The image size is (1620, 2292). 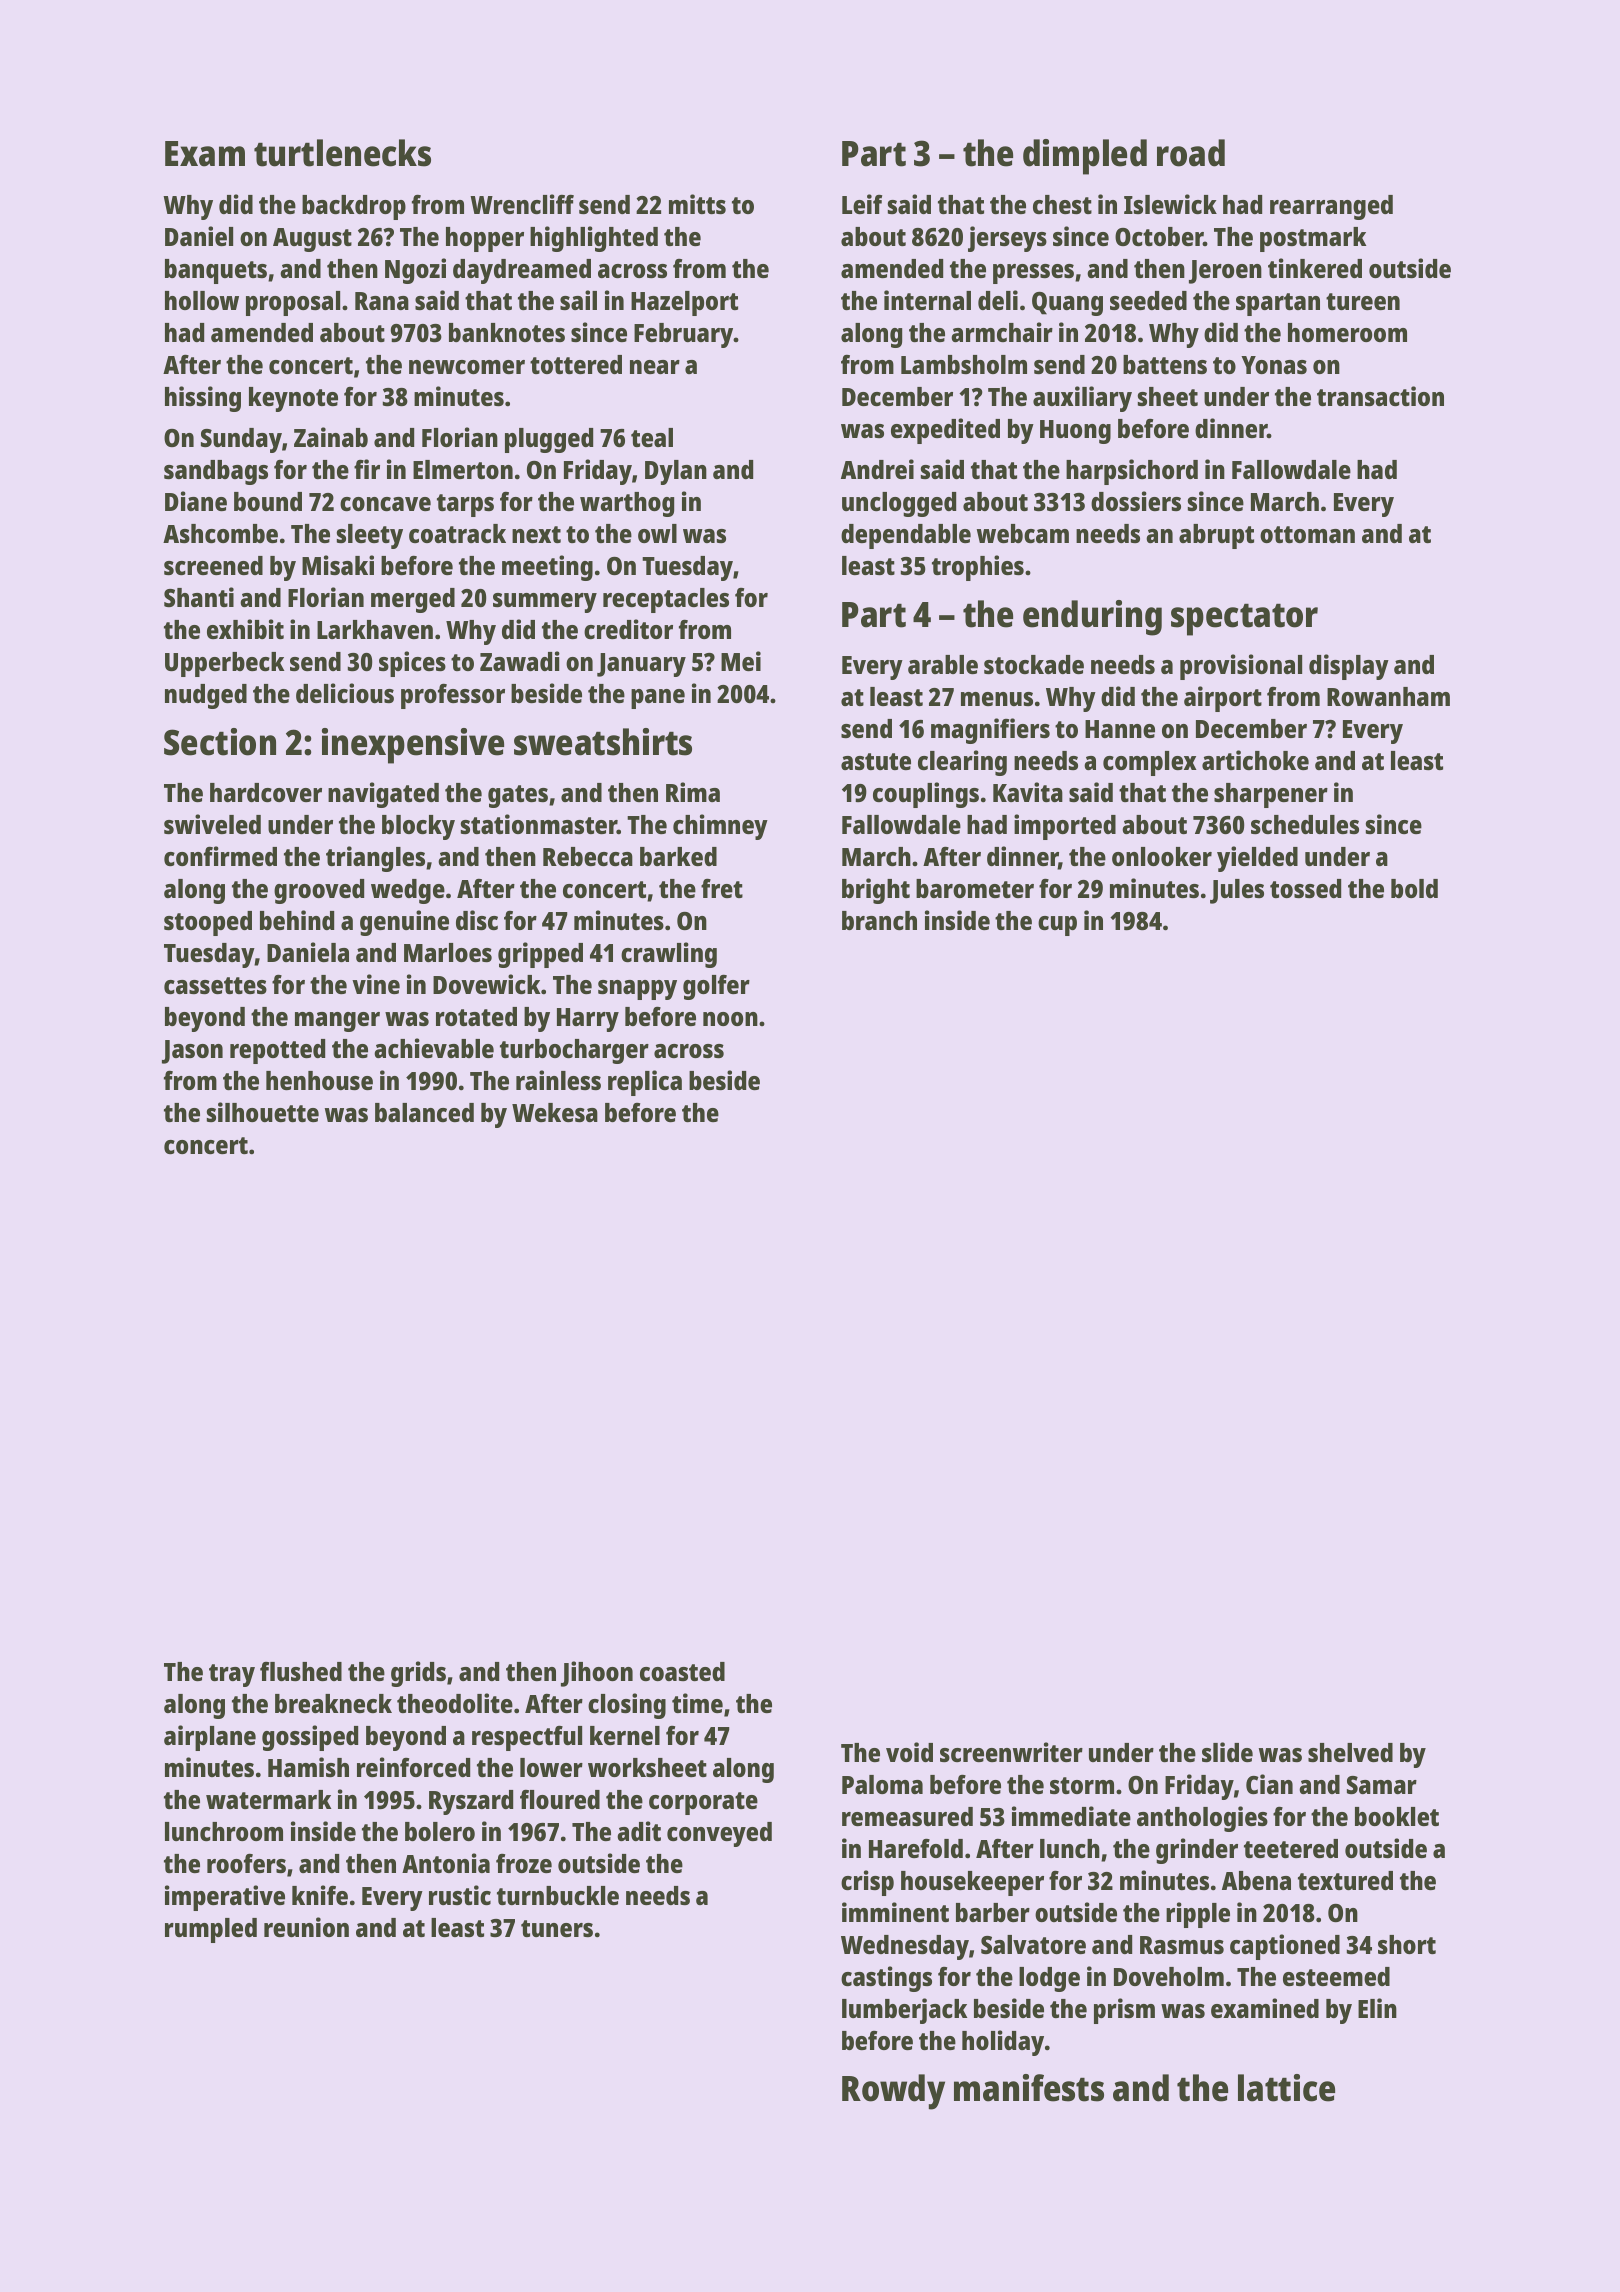 I want to click on rearranged, so click(x=1331, y=207).
